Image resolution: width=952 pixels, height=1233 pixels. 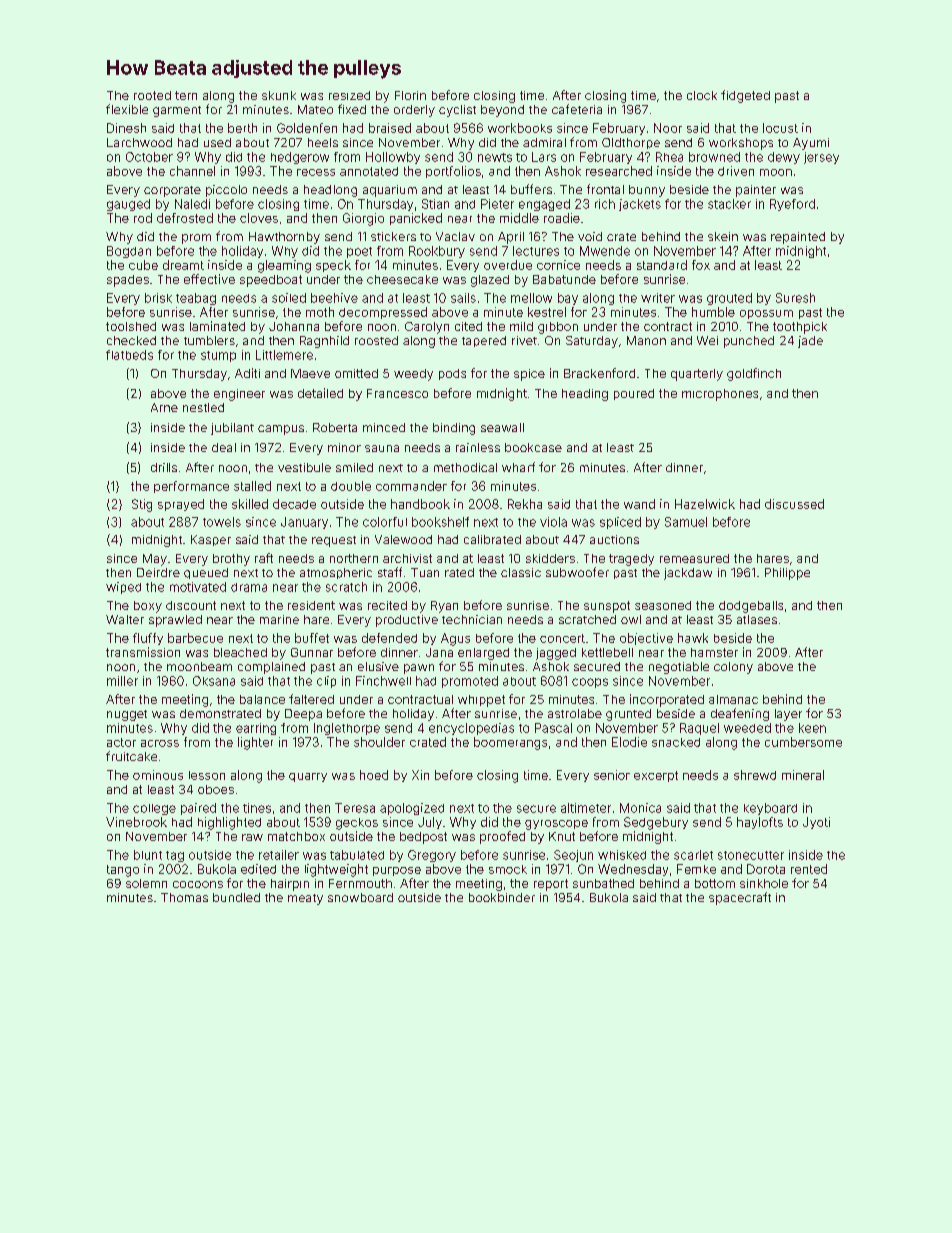 I want to click on bottom, so click(x=715, y=883).
